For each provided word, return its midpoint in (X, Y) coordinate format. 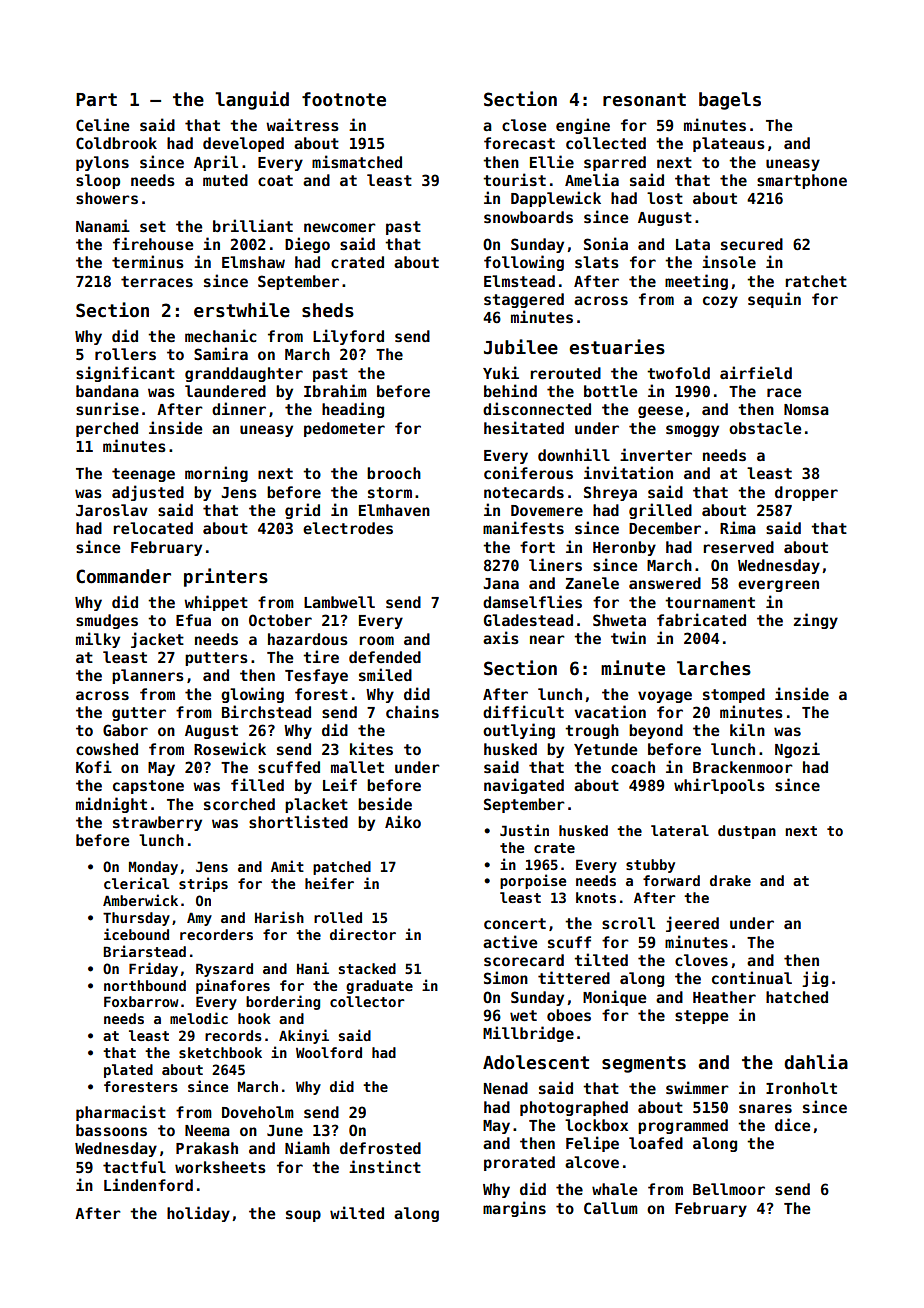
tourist (514, 179)
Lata (693, 244)
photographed (574, 1108)
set (153, 226)
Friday (153, 969)
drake (730, 880)
